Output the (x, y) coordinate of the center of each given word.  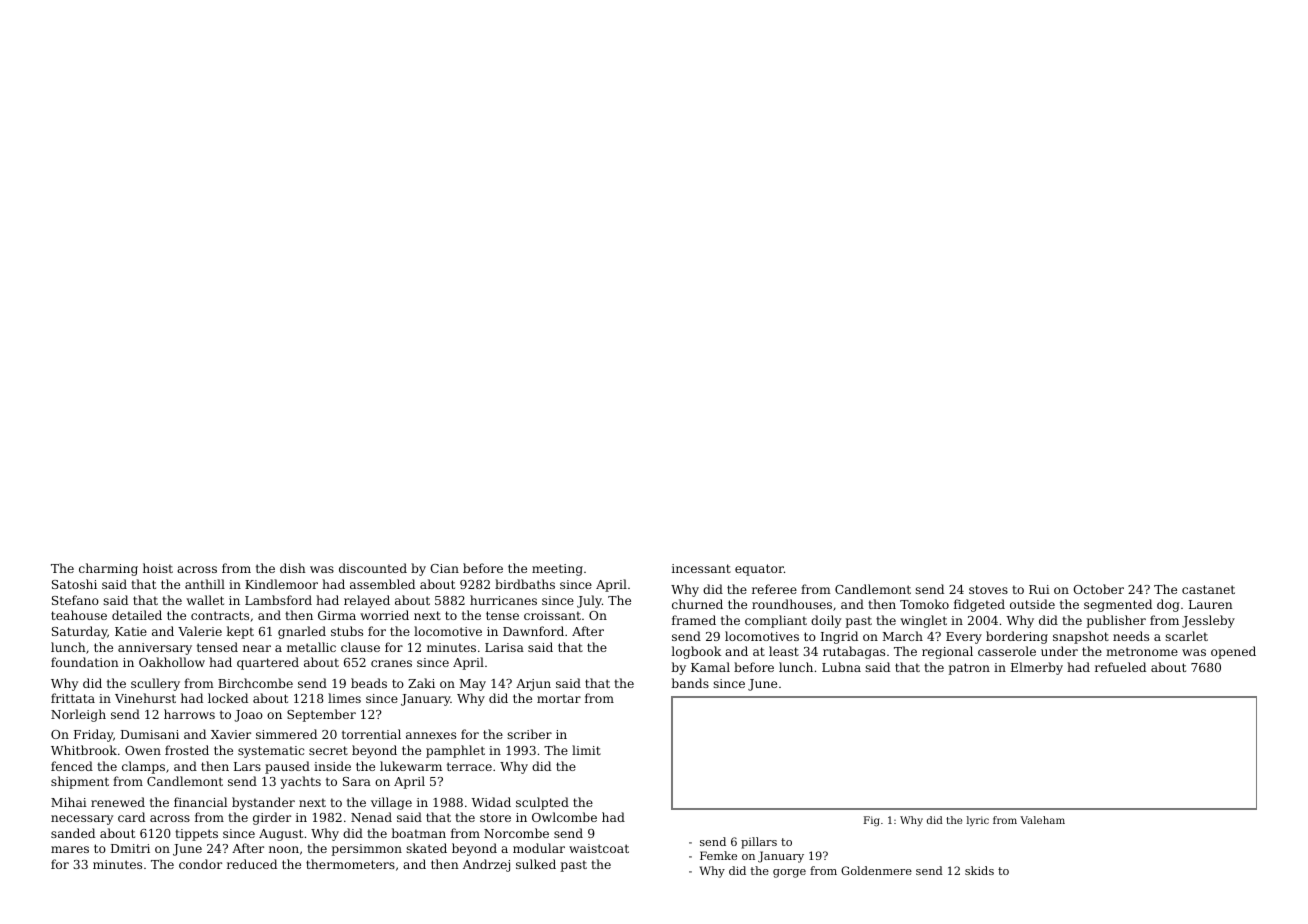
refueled (1120, 667)
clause (360, 647)
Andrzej (486, 865)
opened (1233, 652)
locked (228, 698)
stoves (988, 589)
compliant (776, 621)
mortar (559, 698)
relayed (367, 601)
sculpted (542, 803)
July (589, 601)
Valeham (1042, 820)
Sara (357, 781)
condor (200, 864)
